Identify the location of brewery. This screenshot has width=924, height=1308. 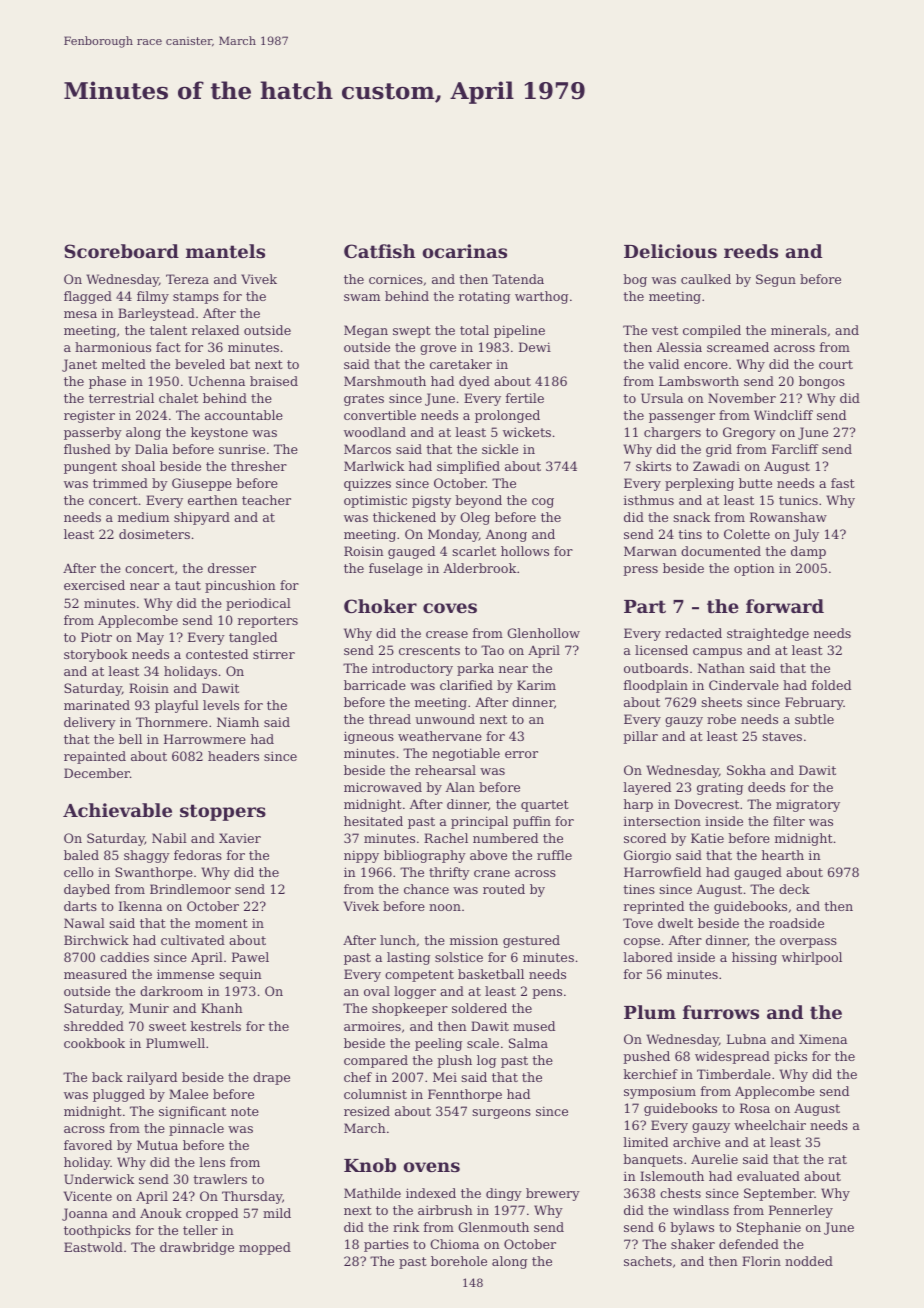
(553, 1194).
